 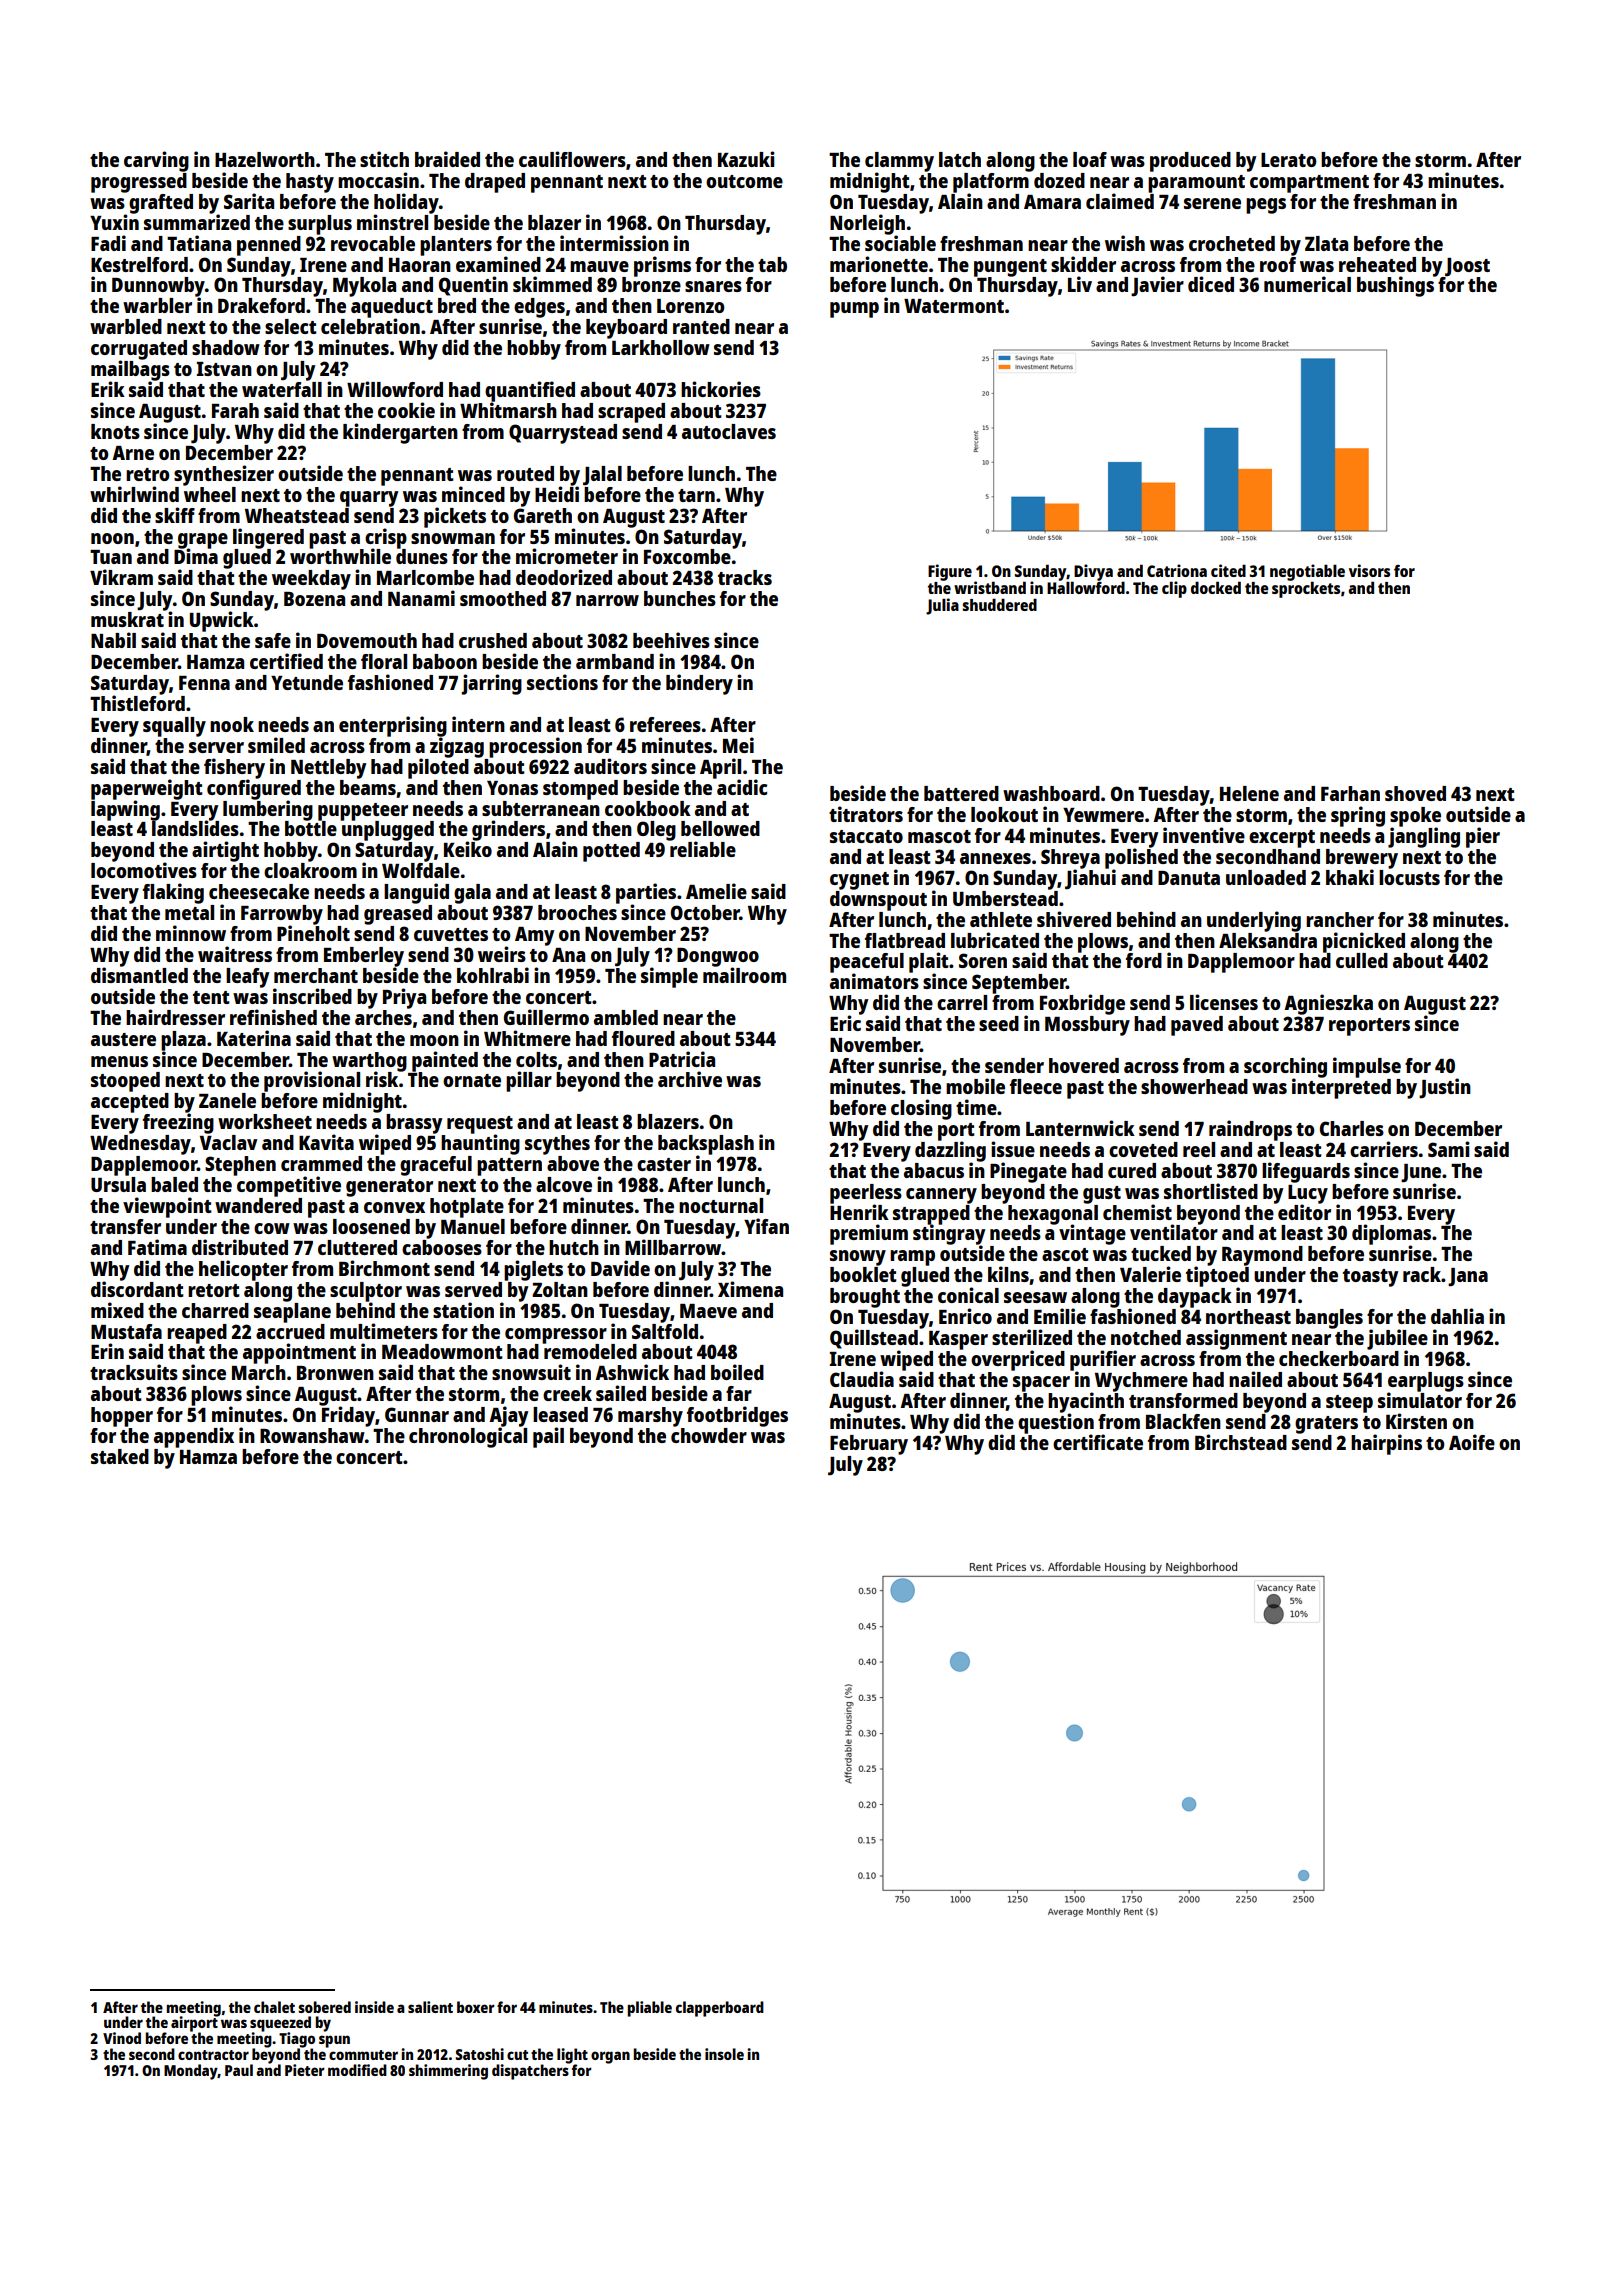 I want to click on question, so click(x=1056, y=1423).
